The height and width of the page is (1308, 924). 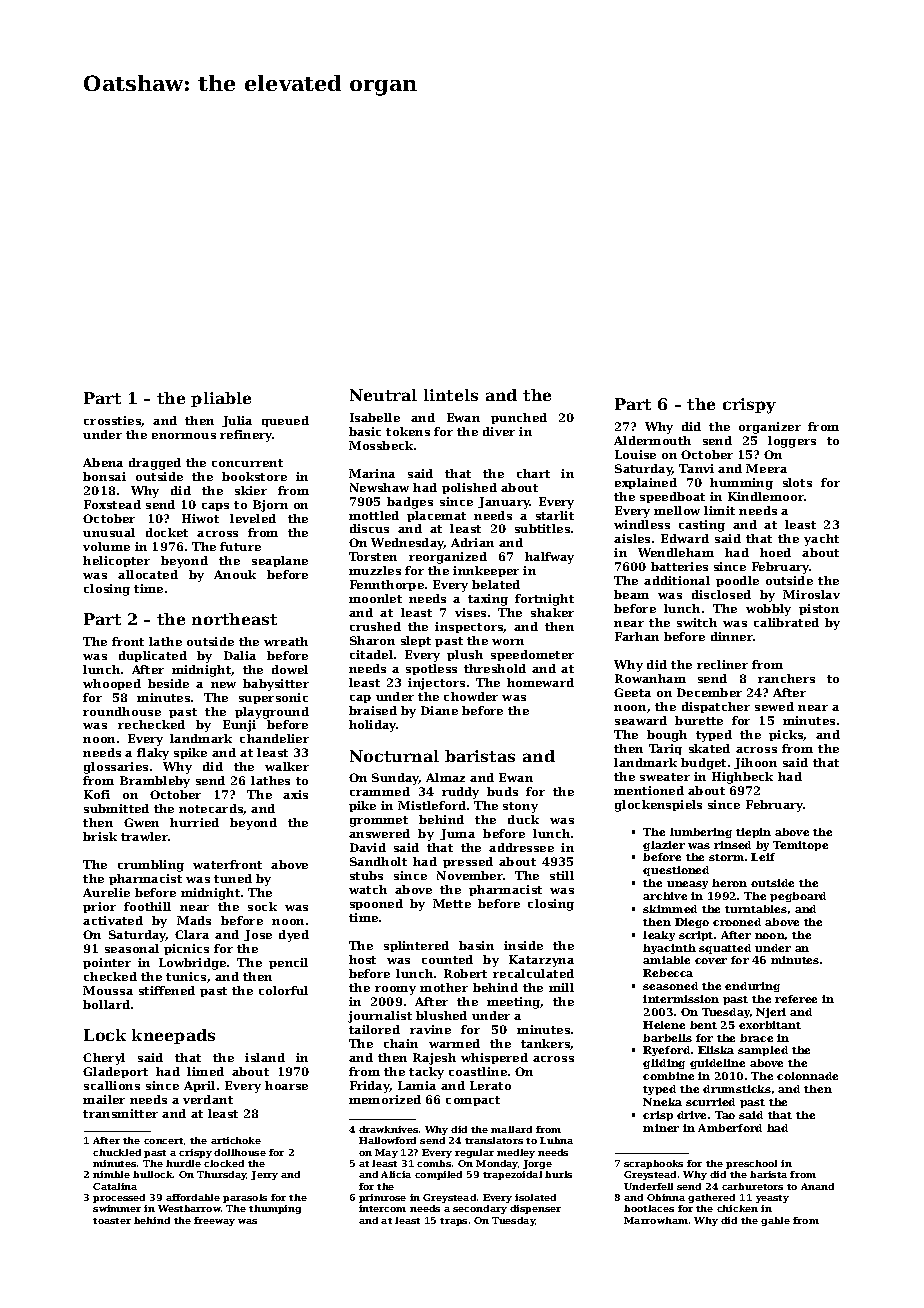 I want to click on Adrian, so click(x=472, y=542).
